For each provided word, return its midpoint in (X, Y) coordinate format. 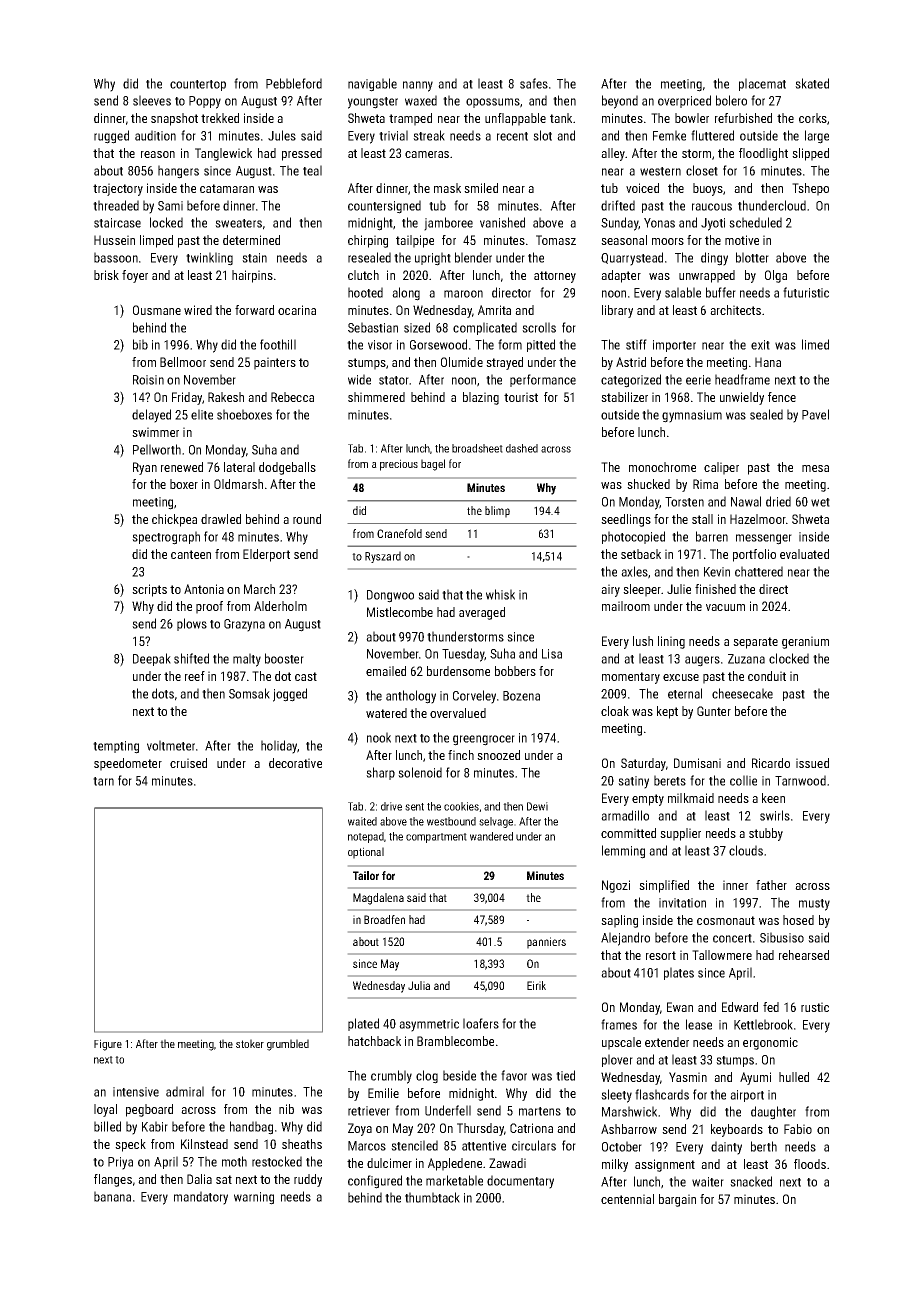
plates (679, 973)
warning (254, 1198)
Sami (170, 206)
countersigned (384, 207)
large (817, 137)
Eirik (536, 985)
